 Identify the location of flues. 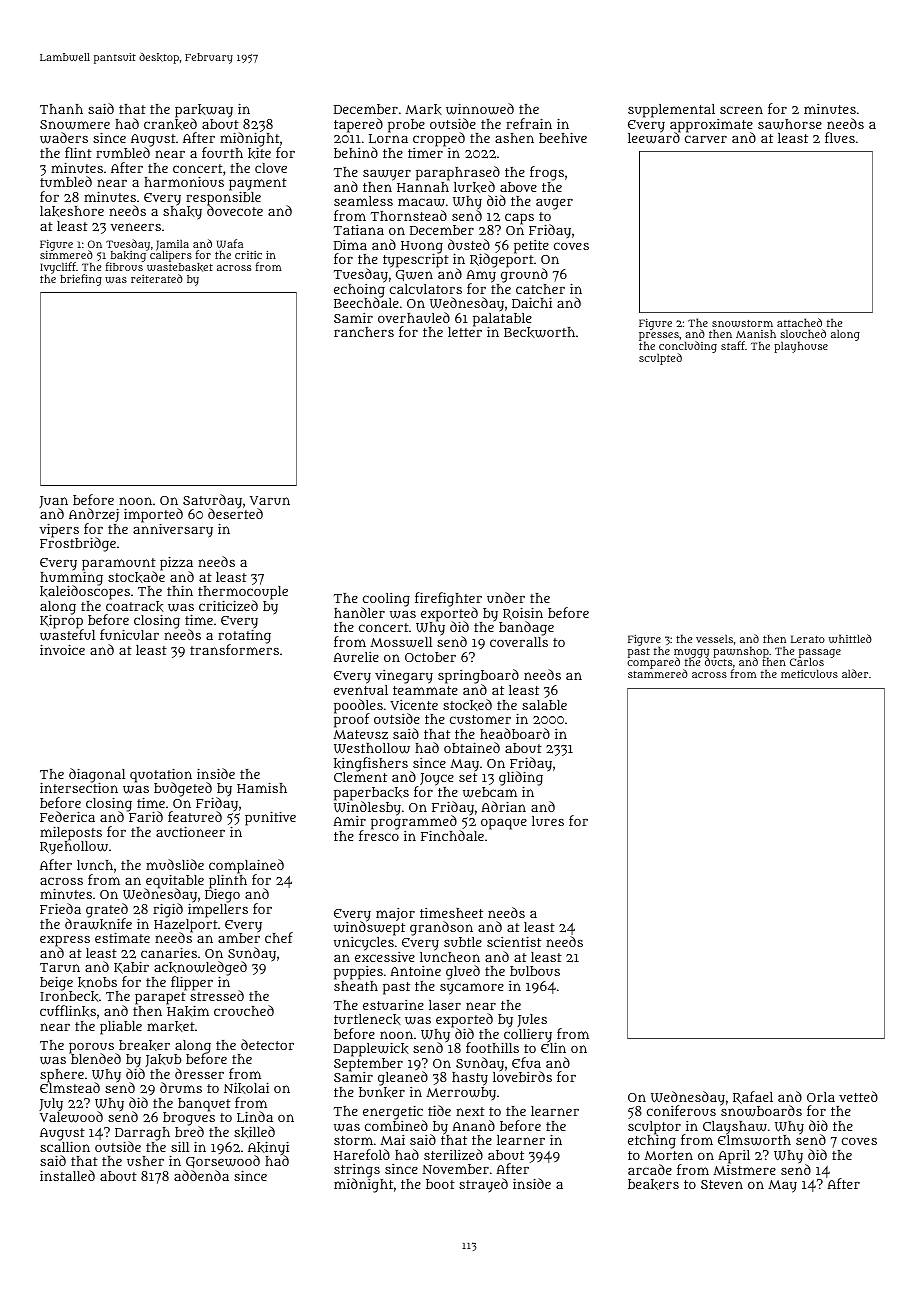
(840, 137).
